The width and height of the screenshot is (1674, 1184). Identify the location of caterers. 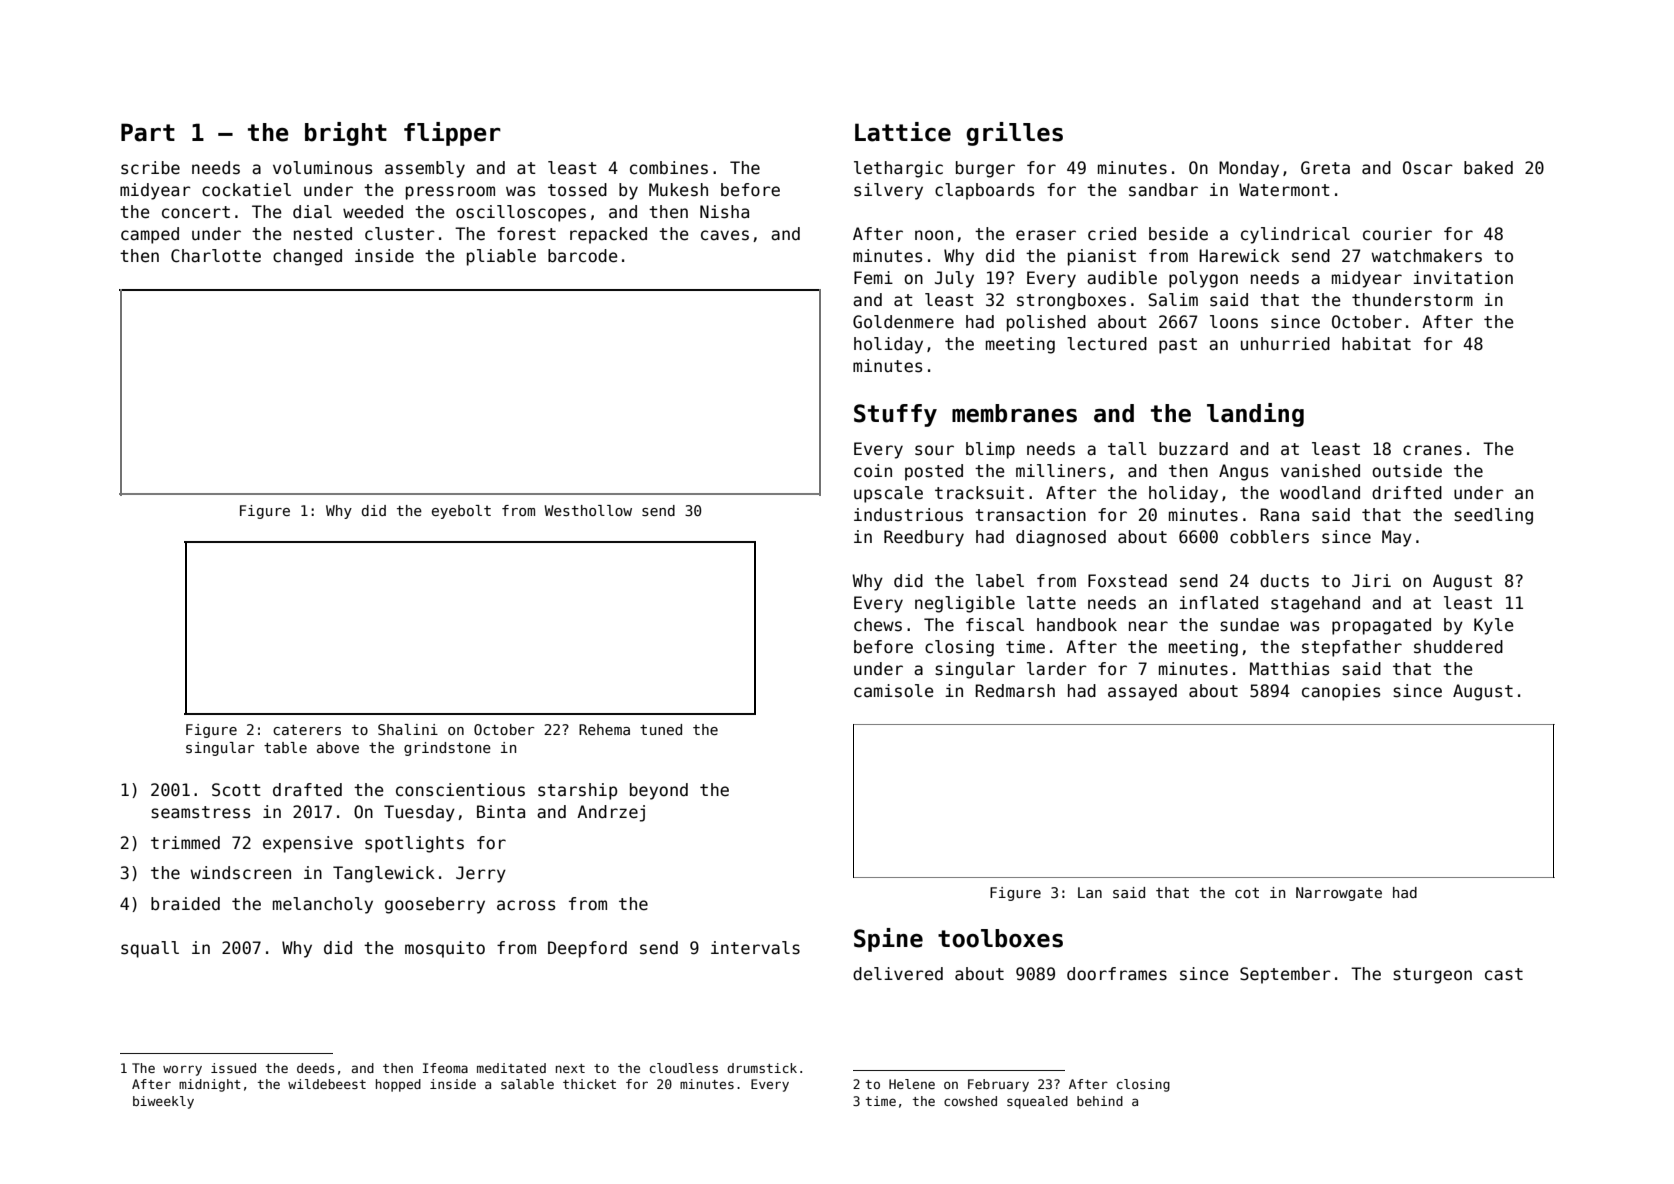
(307, 730).
